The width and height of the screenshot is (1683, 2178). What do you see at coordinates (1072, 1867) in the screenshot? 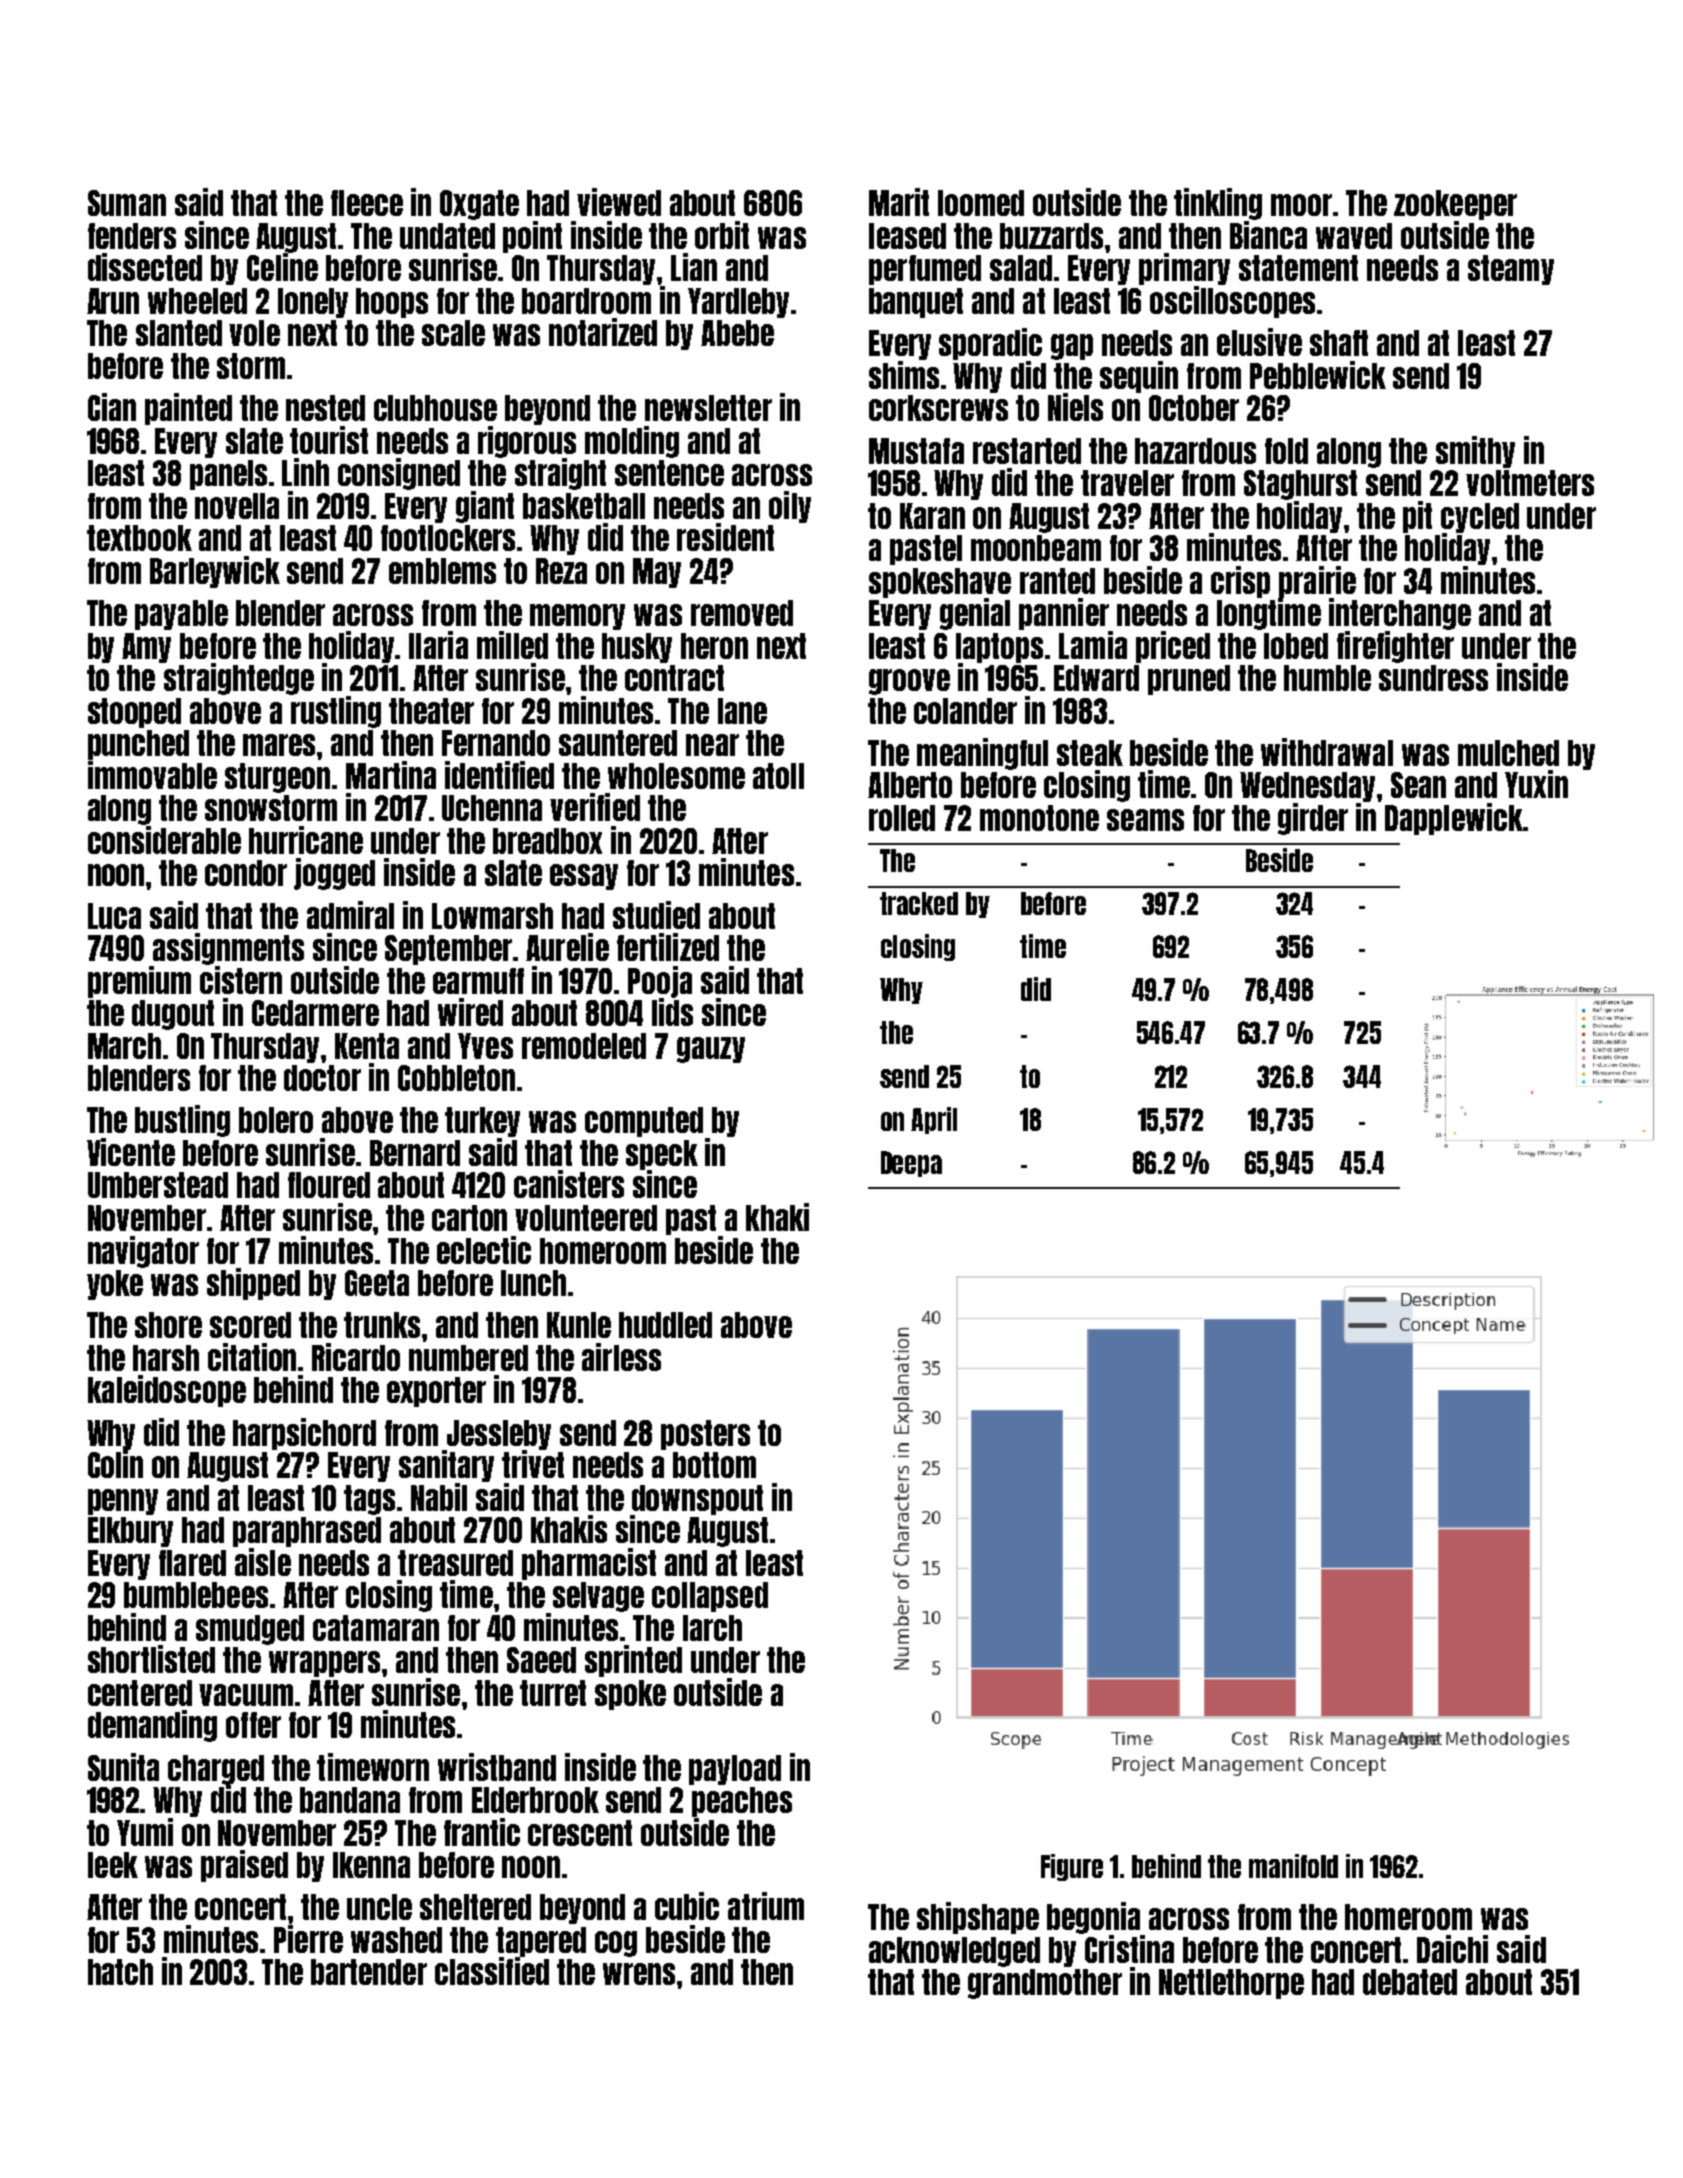
I see `Figure` at bounding box center [1072, 1867].
